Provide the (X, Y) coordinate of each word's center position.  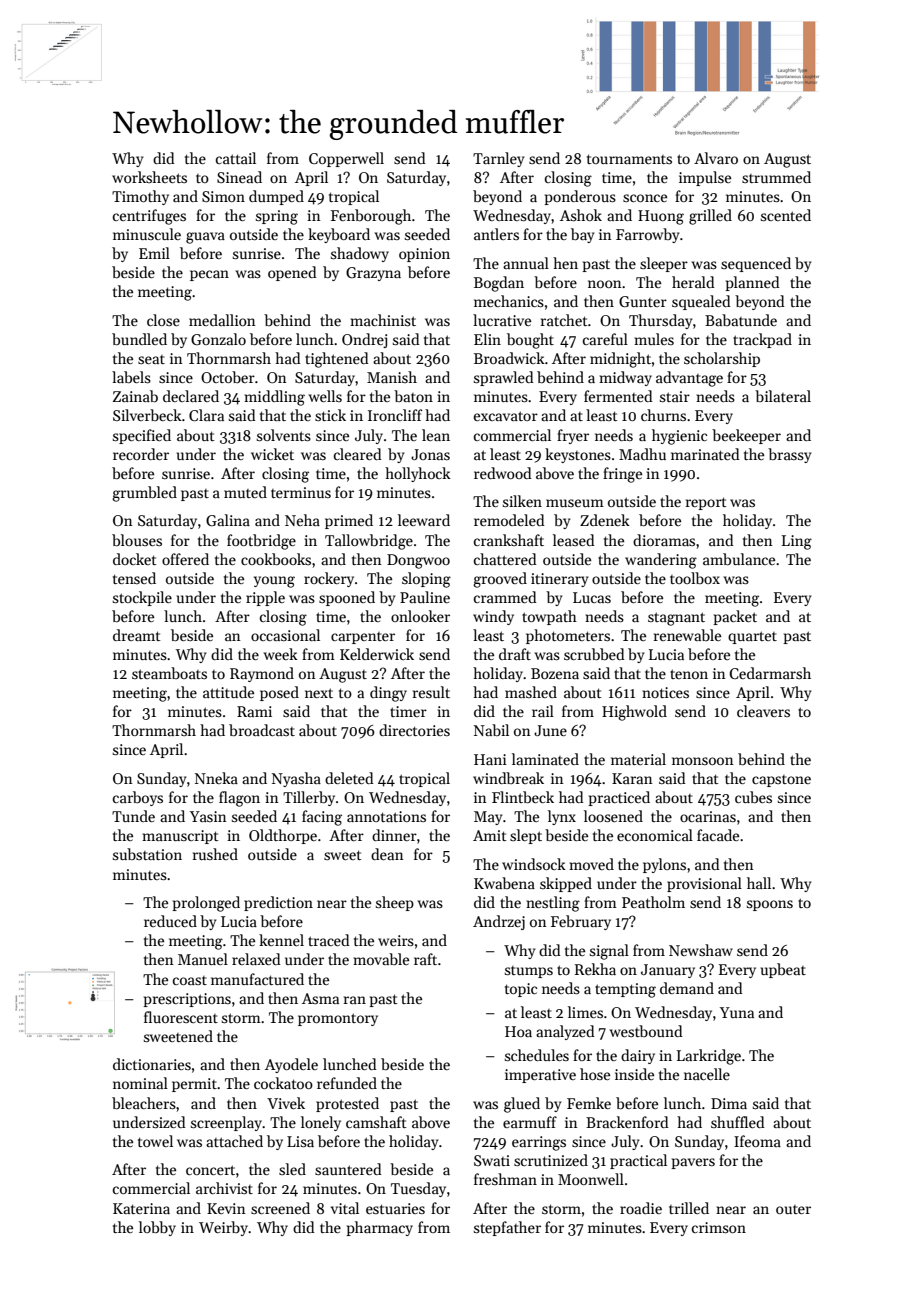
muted (245, 492)
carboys (138, 798)
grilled (710, 217)
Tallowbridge (369, 542)
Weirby (223, 1228)
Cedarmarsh (770, 673)
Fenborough (371, 217)
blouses (137, 540)
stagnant (676, 619)
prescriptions (187, 1000)
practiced (619, 798)
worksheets (149, 177)
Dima (729, 1103)
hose (595, 1074)
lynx (562, 817)
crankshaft (509, 540)
